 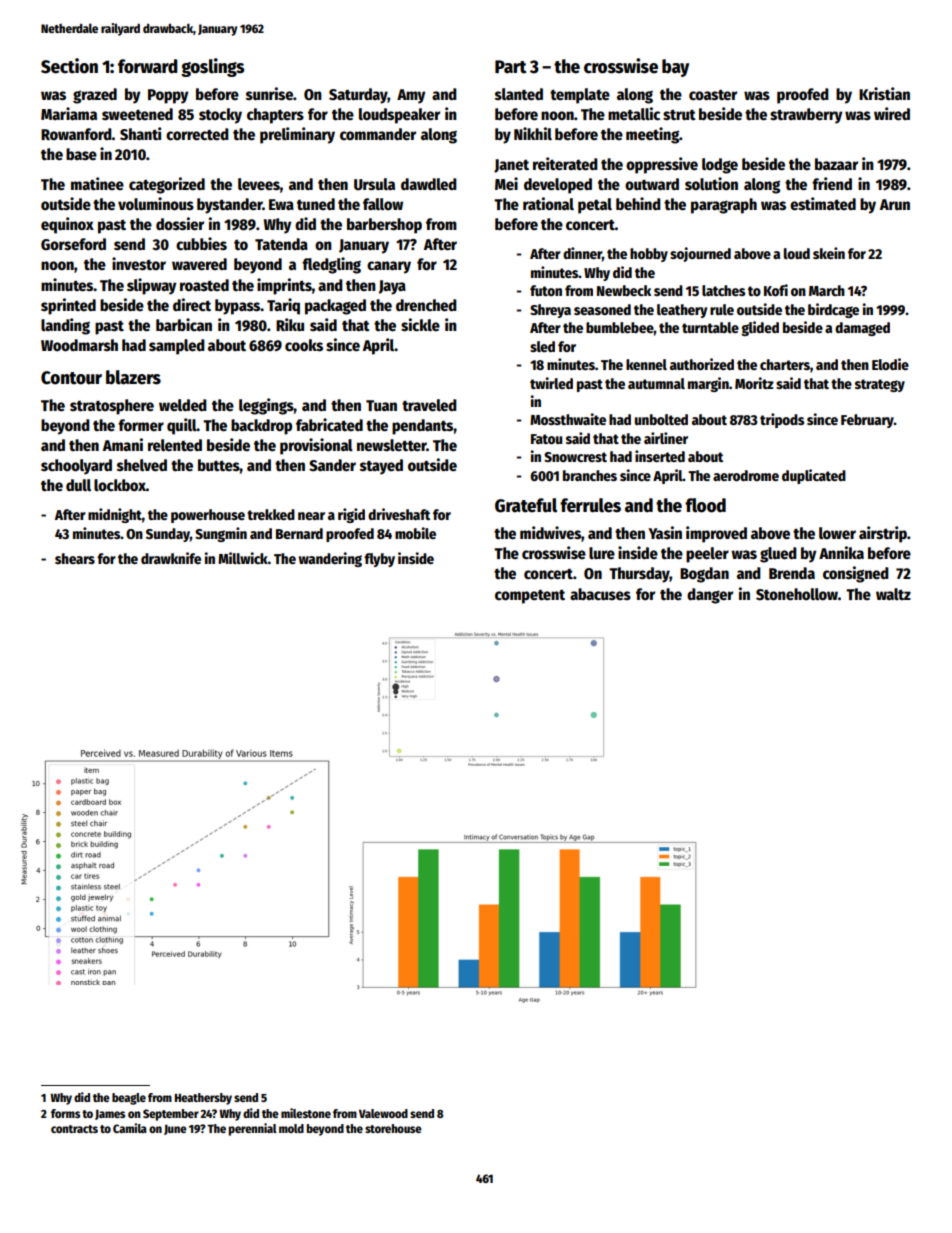 I want to click on shears, so click(x=75, y=558).
